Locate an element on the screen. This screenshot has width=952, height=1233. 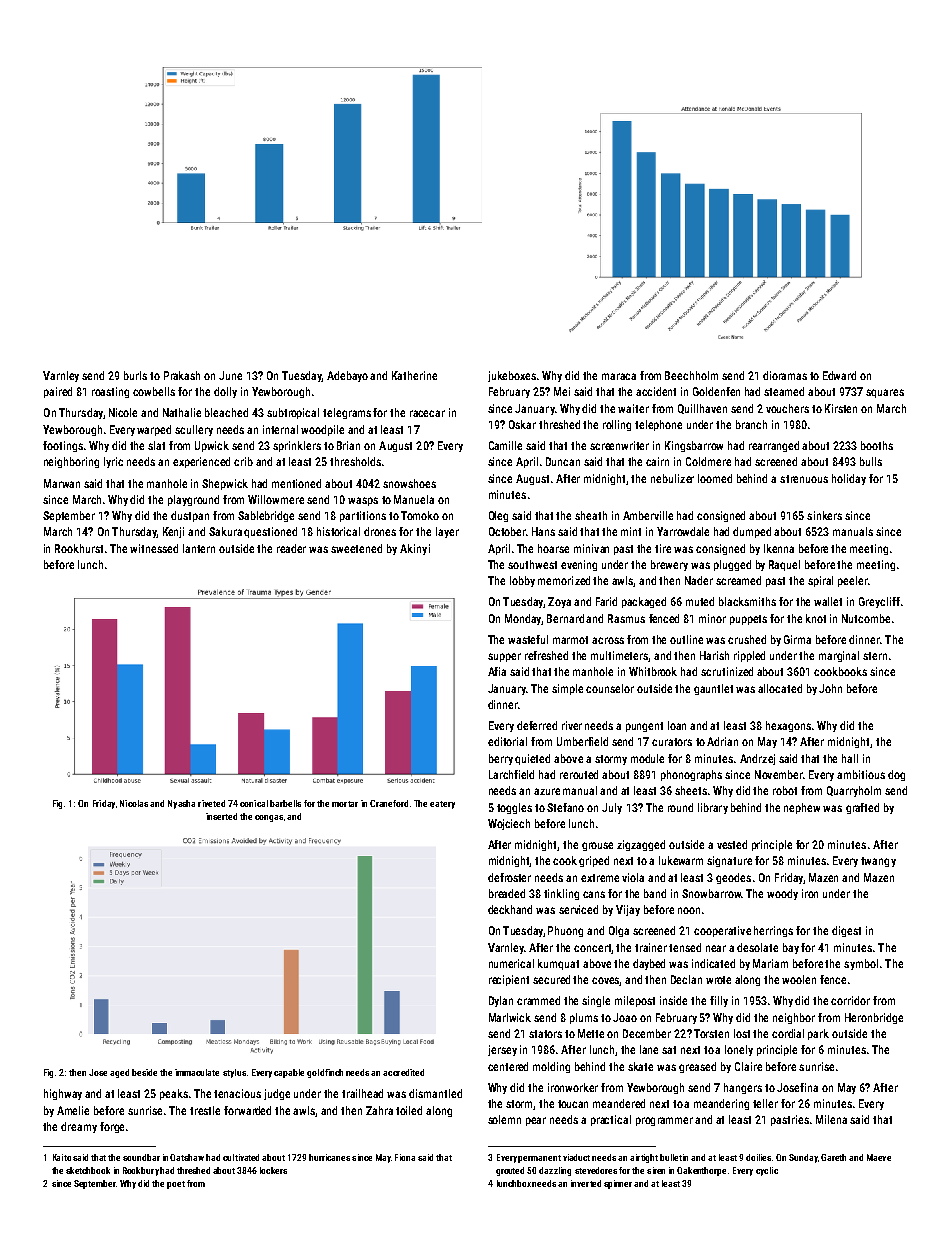
sheath is located at coordinates (591, 515).
